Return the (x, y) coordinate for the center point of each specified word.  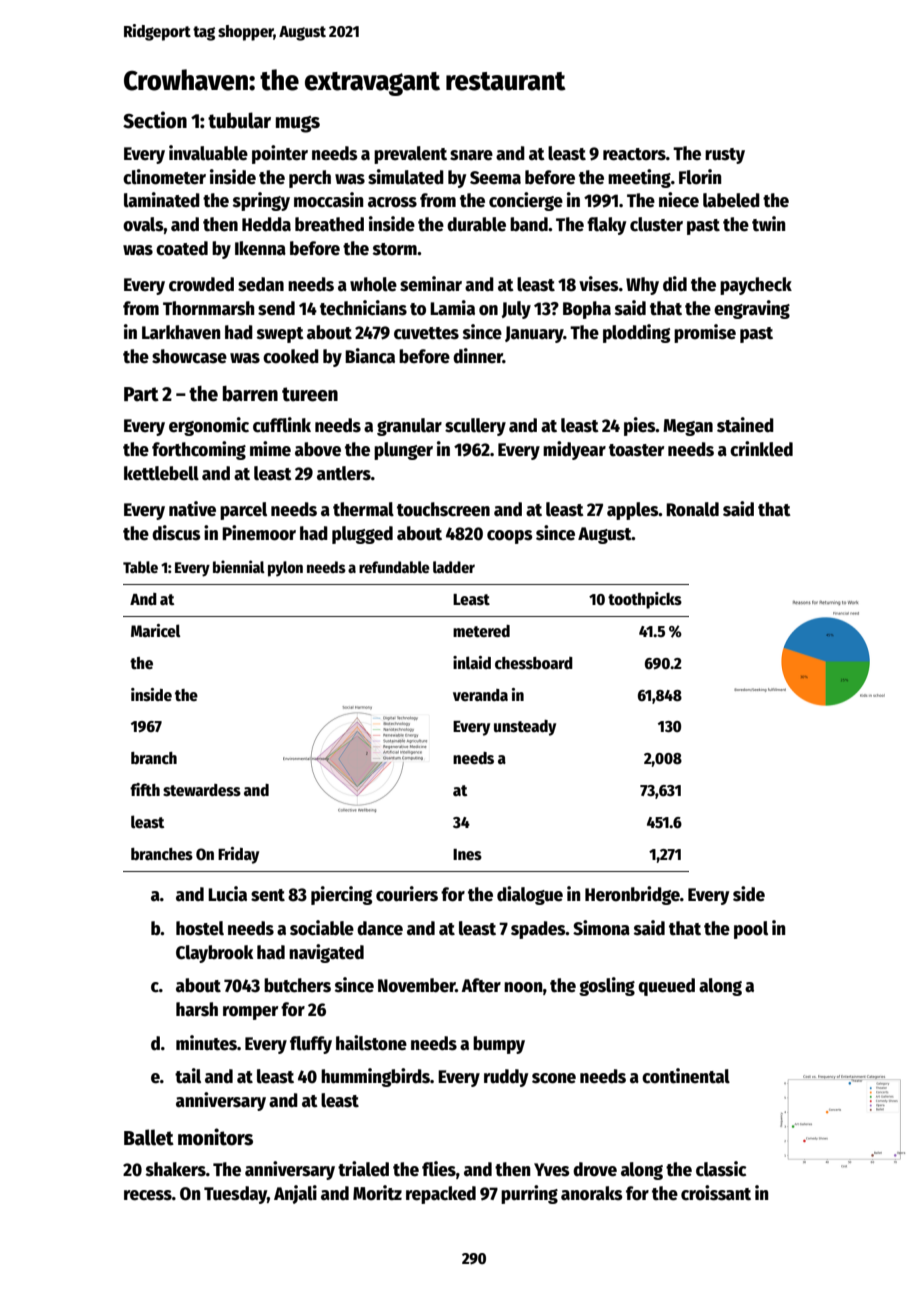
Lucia (227, 894)
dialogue (530, 895)
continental (686, 1076)
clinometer (164, 177)
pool (751, 930)
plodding (636, 333)
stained (745, 425)
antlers (344, 473)
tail (188, 1076)
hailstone (371, 1043)
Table (140, 567)
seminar (431, 284)
